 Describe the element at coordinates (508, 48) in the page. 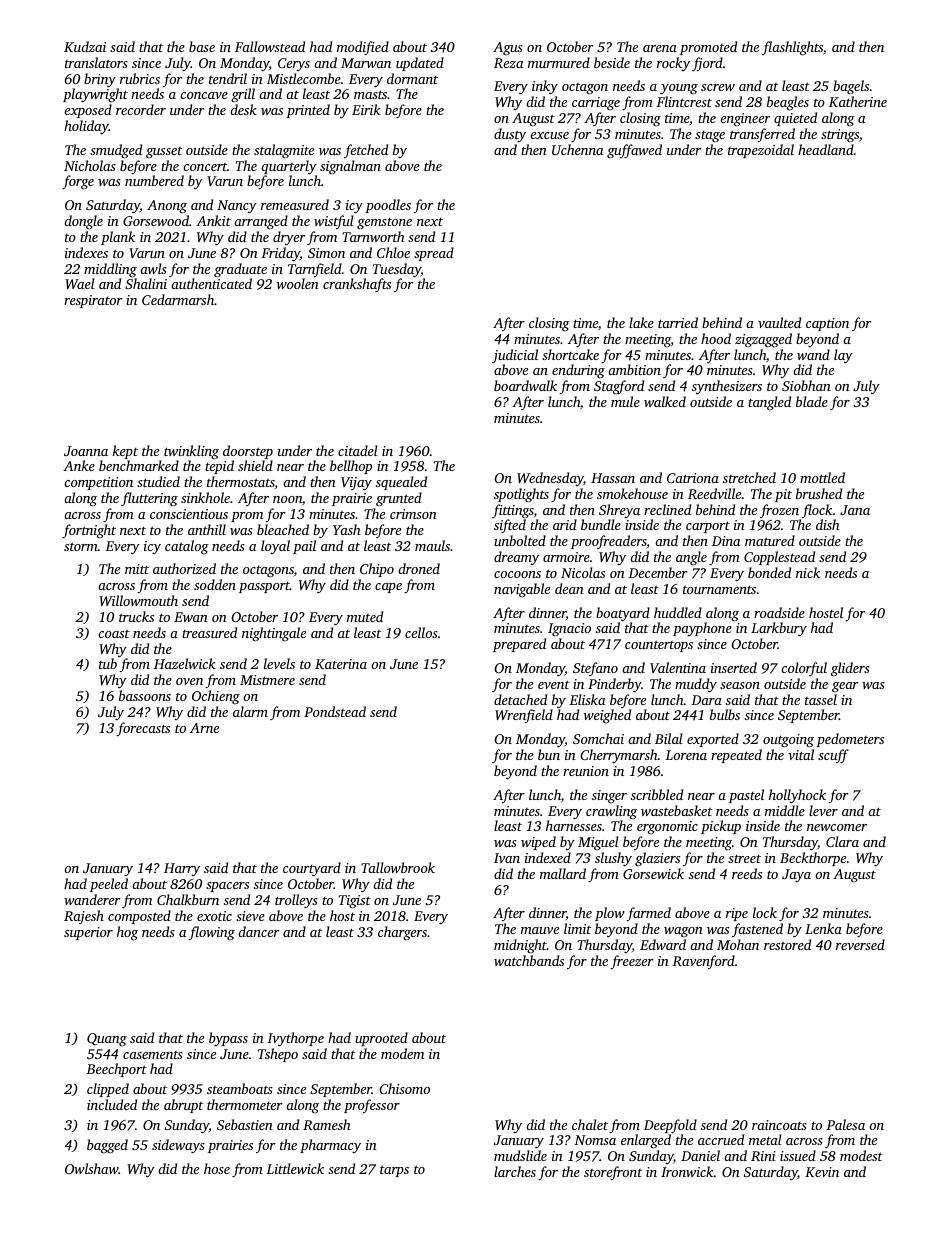

I see `Agus` at that location.
